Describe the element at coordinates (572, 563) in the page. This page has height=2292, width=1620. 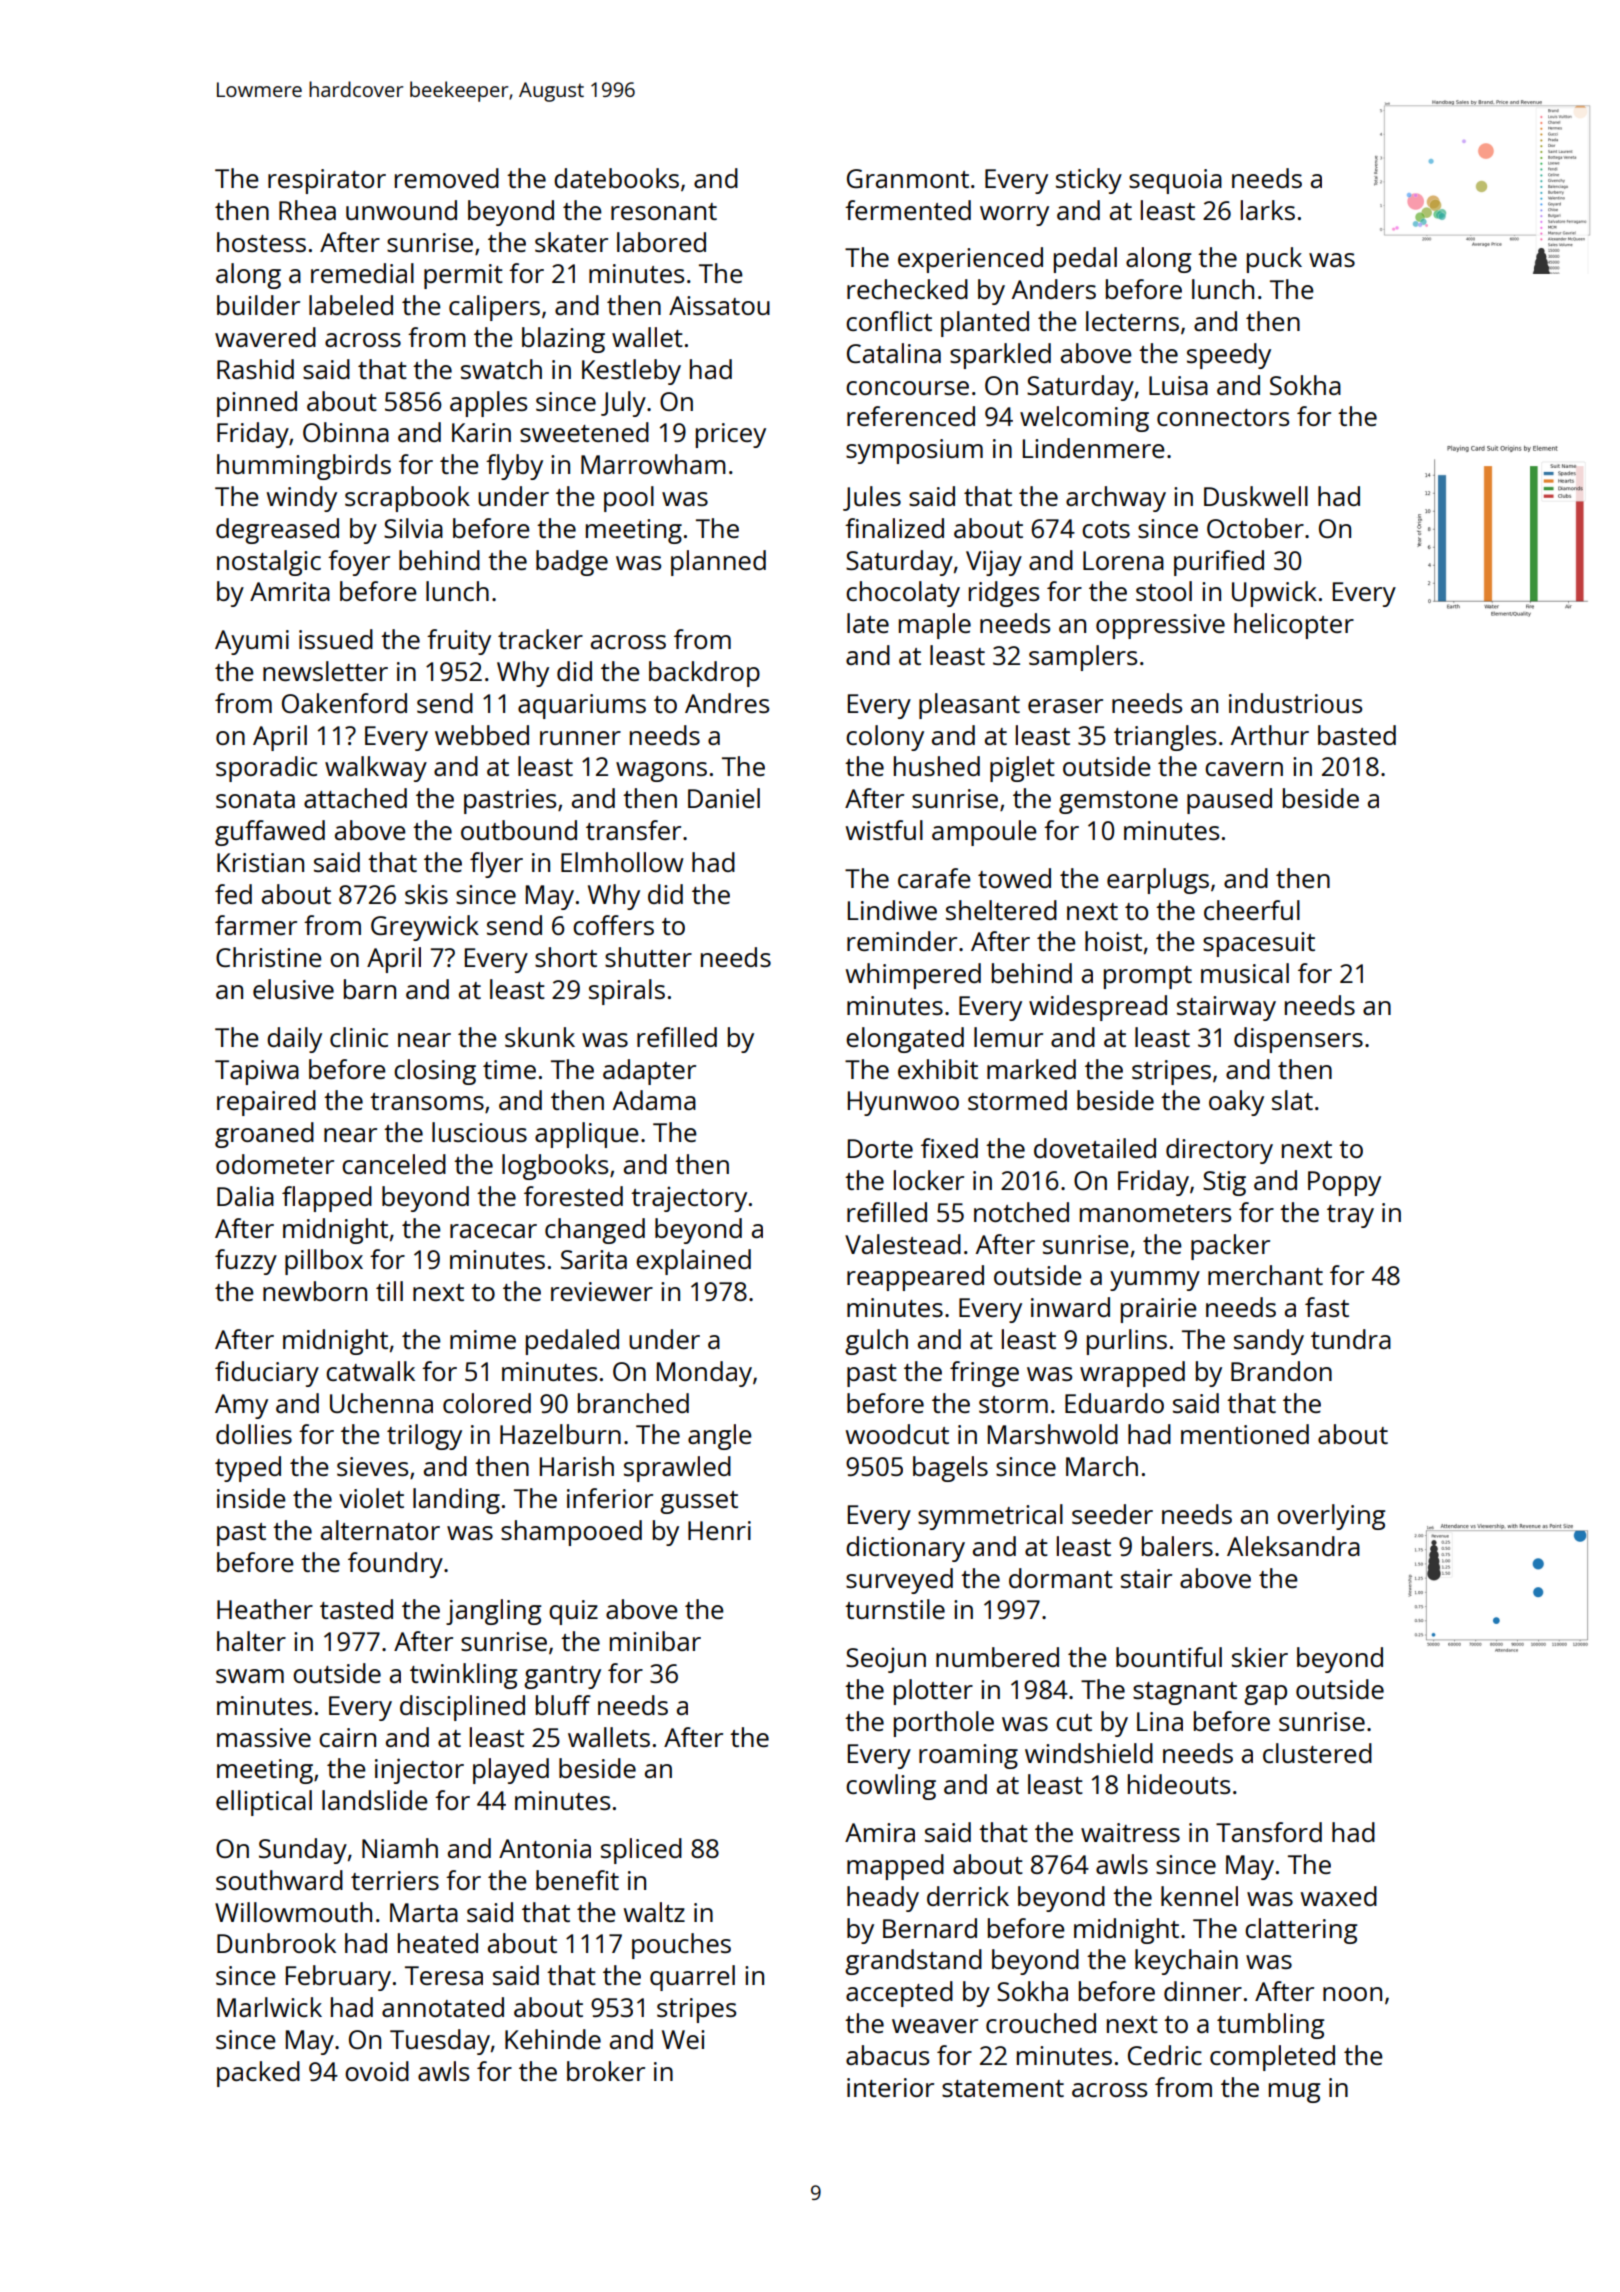
I see `badge` at that location.
